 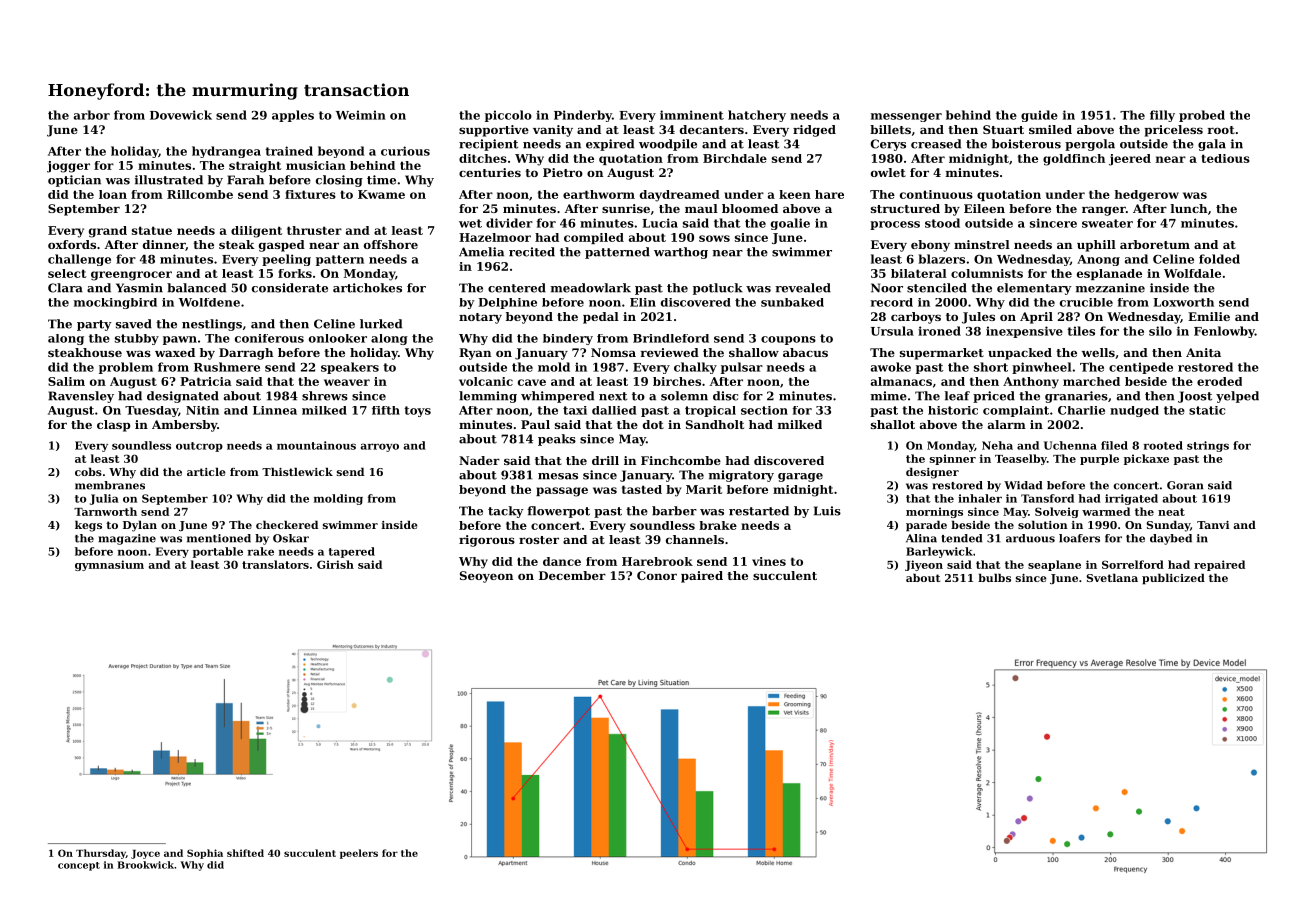 I want to click on centipede, so click(x=1141, y=368).
